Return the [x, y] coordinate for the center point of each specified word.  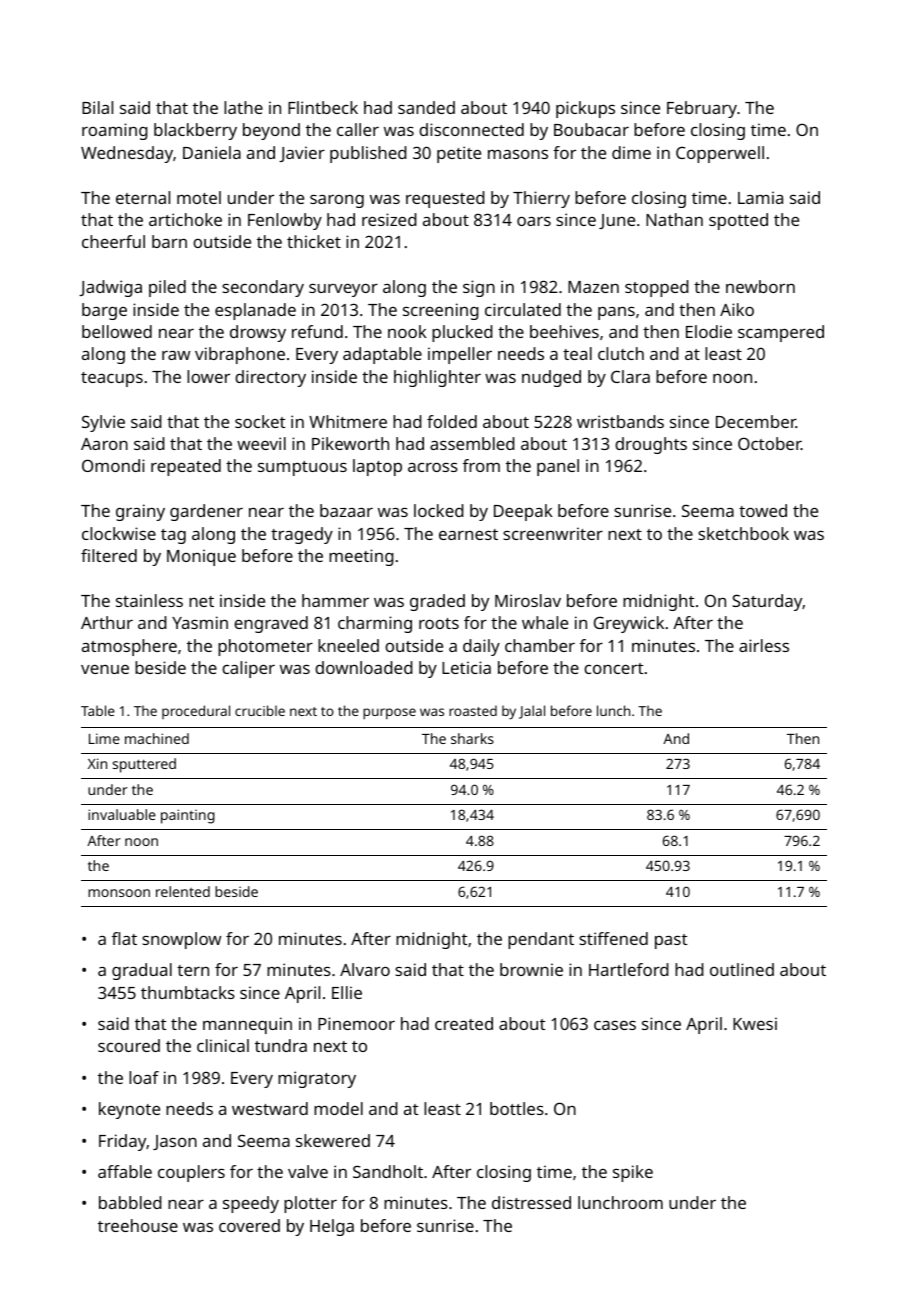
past [671, 941]
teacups [112, 379]
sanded [426, 107]
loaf [144, 1077]
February [702, 109]
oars [534, 221]
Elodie [709, 331]
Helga [332, 1227]
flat [124, 938]
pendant [541, 940]
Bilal [97, 107]
